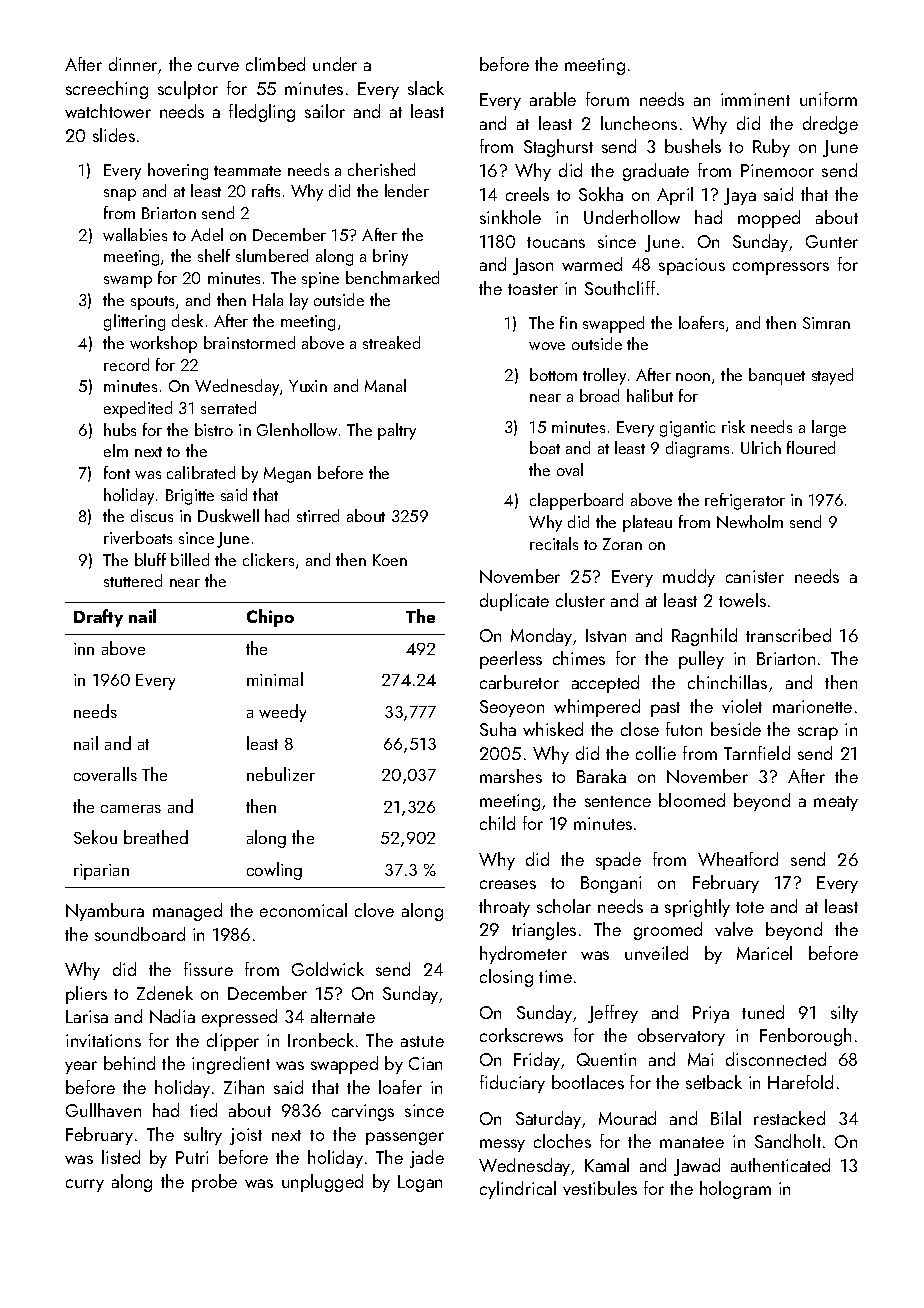 This page has height=1308, width=924. What do you see at coordinates (81, 1067) in the page?
I see `year` at bounding box center [81, 1067].
